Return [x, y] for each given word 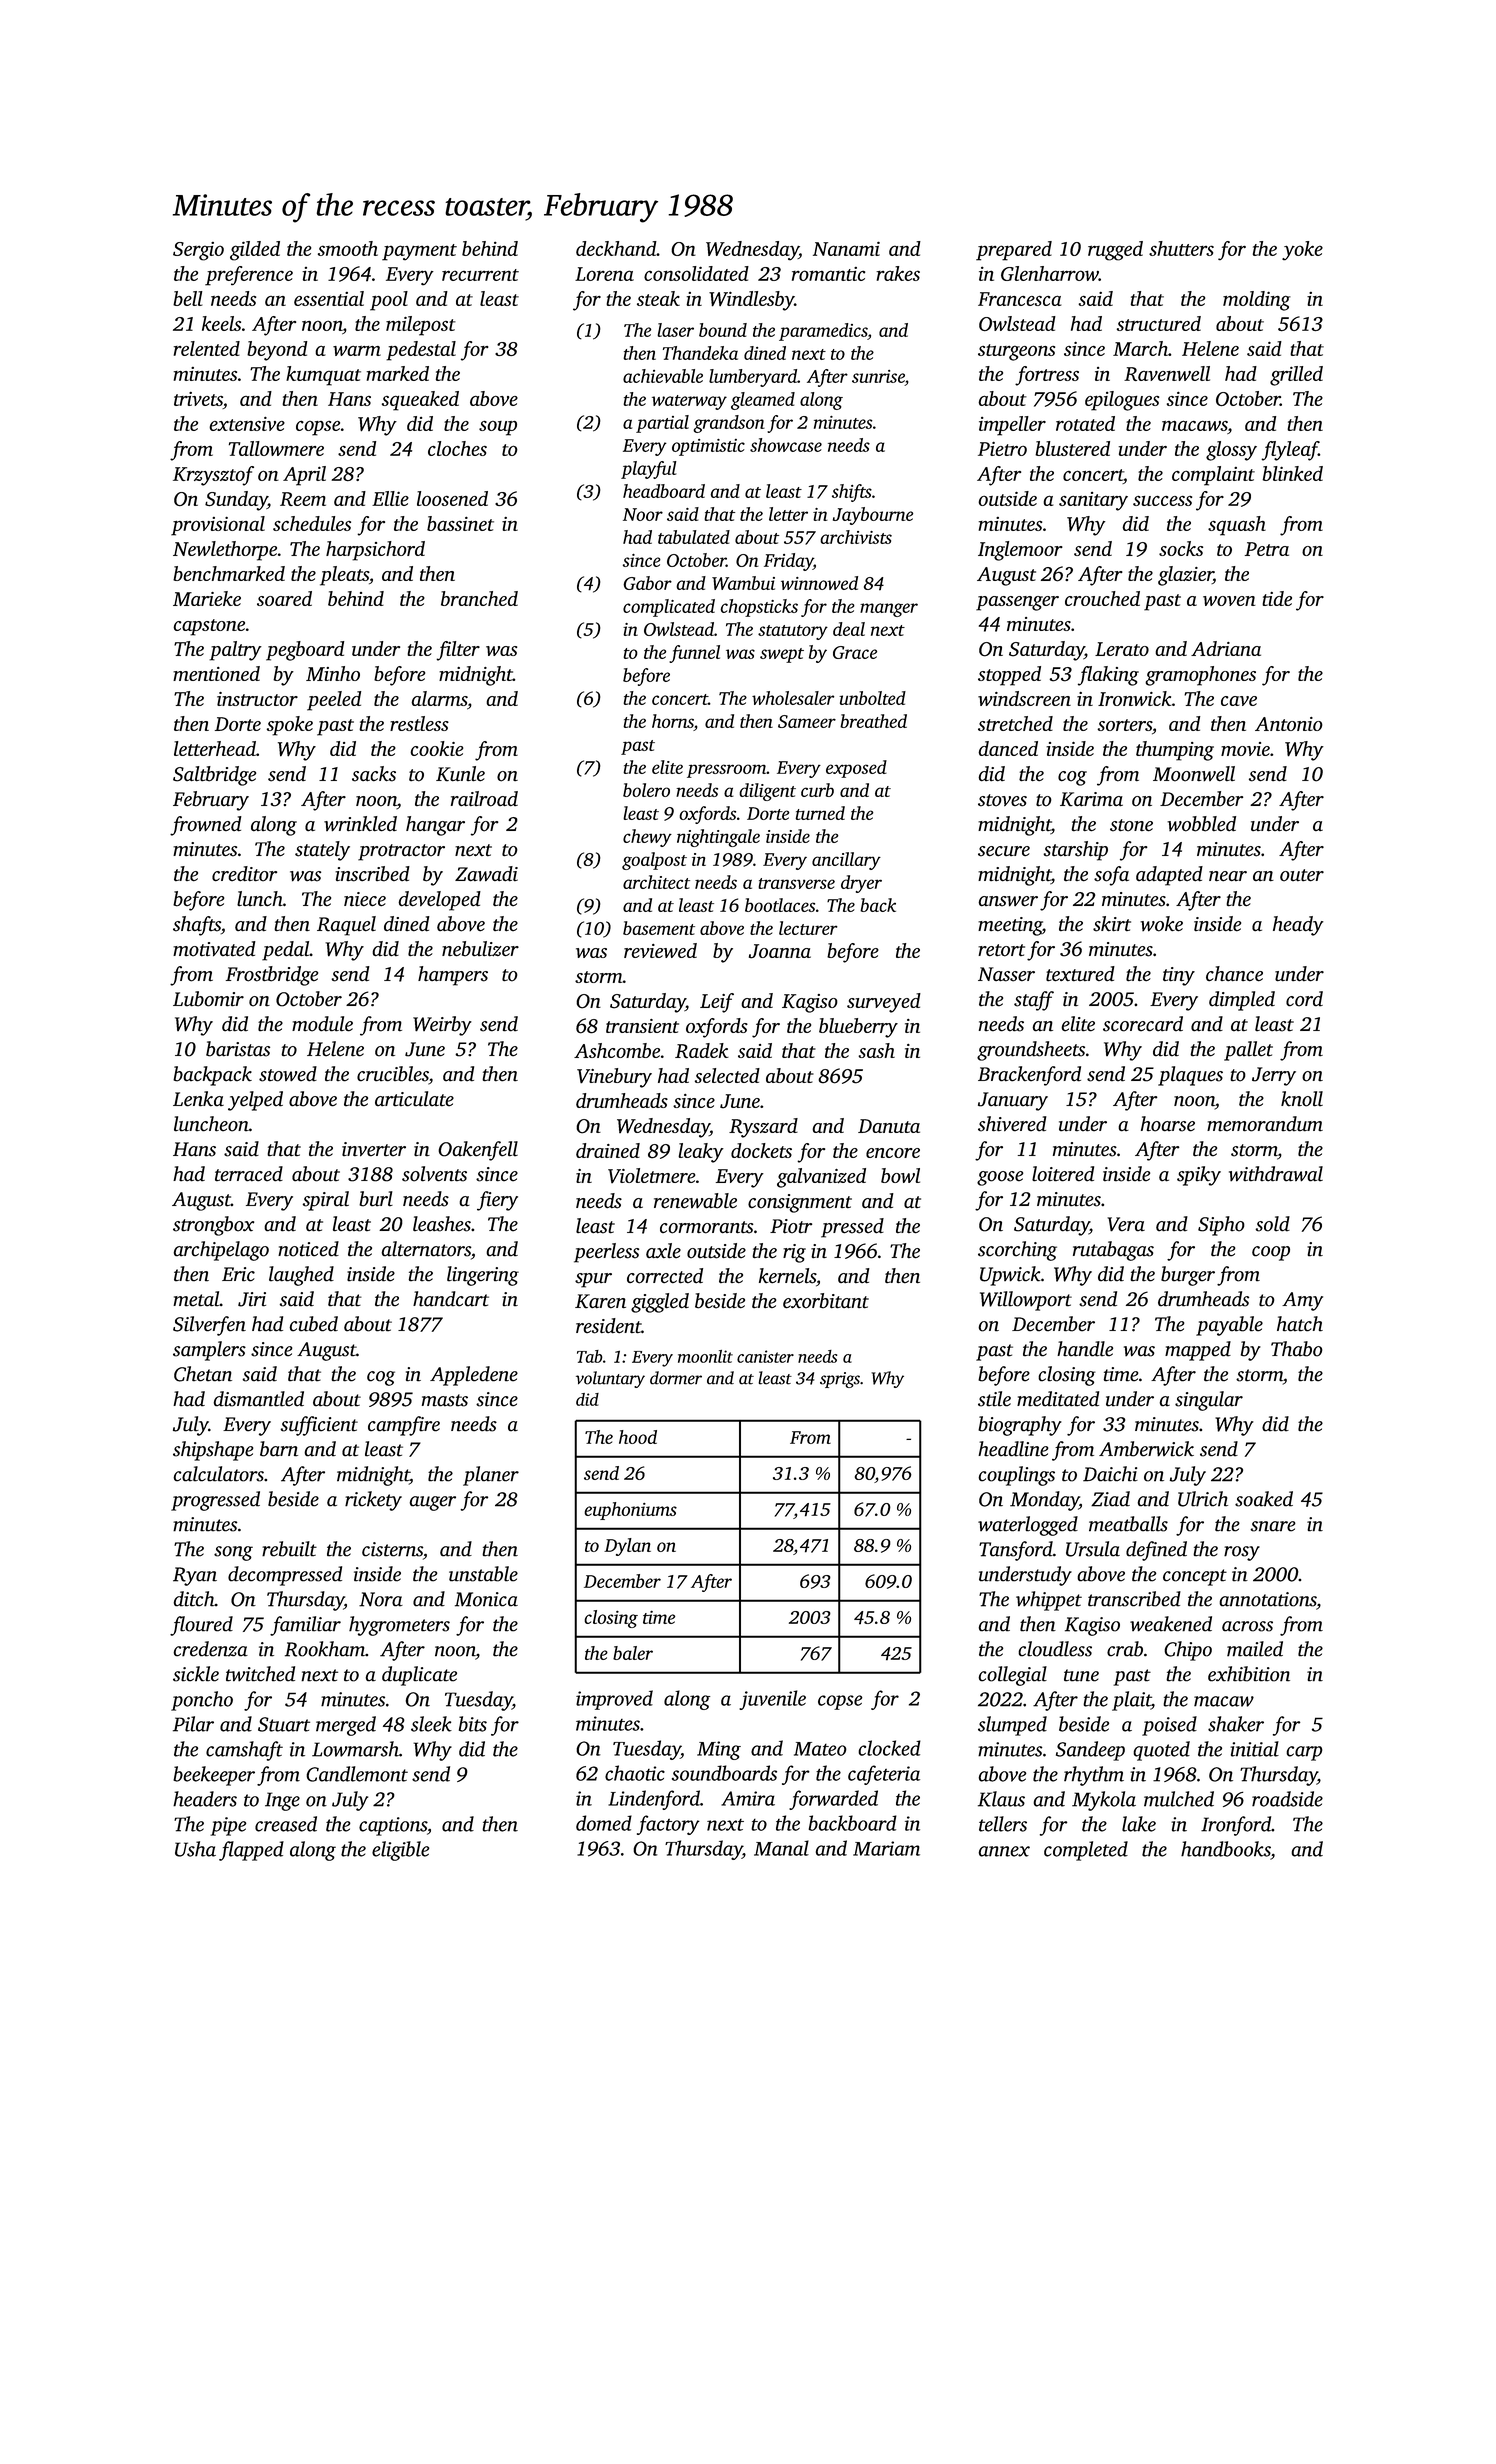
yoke [1302, 251]
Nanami [846, 248]
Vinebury [614, 1078]
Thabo [1296, 1349]
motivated [214, 949]
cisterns [392, 1549]
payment [419, 252]
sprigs [840, 1380]
